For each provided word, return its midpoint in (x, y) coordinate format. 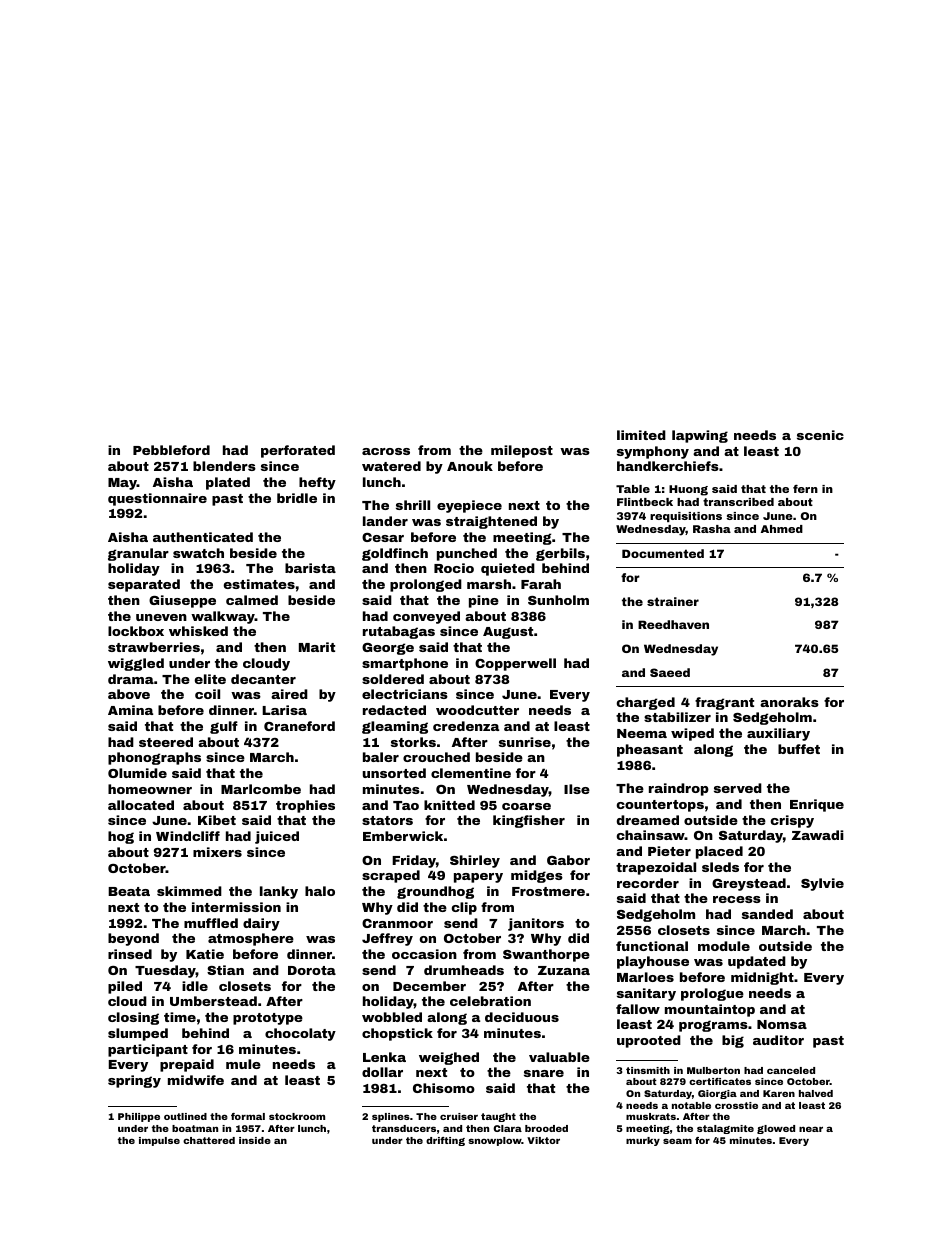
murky (643, 1141)
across (386, 451)
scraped (391, 876)
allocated (141, 805)
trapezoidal (656, 868)
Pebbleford (171, 450)
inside (255, 1140)
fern (805, 488)
